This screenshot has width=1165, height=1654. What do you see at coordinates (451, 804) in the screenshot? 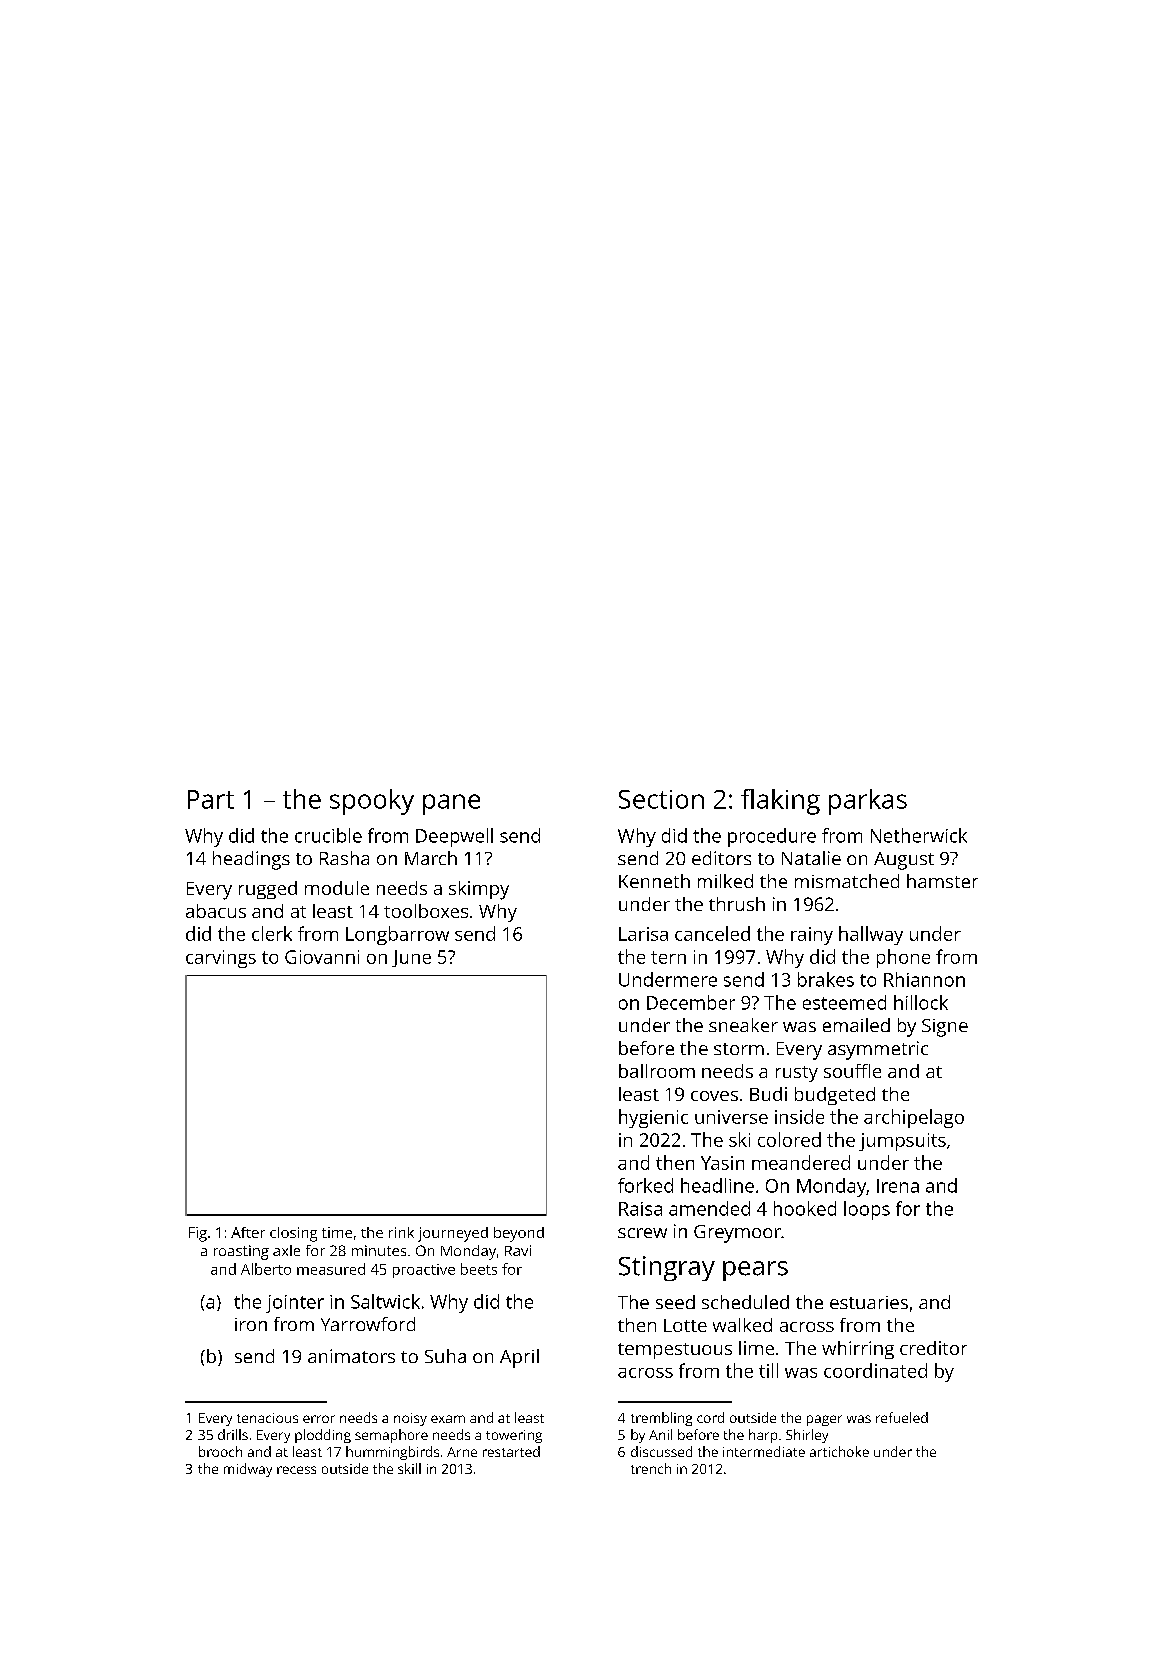
I see `pane` at bounding box center [451, 804].
